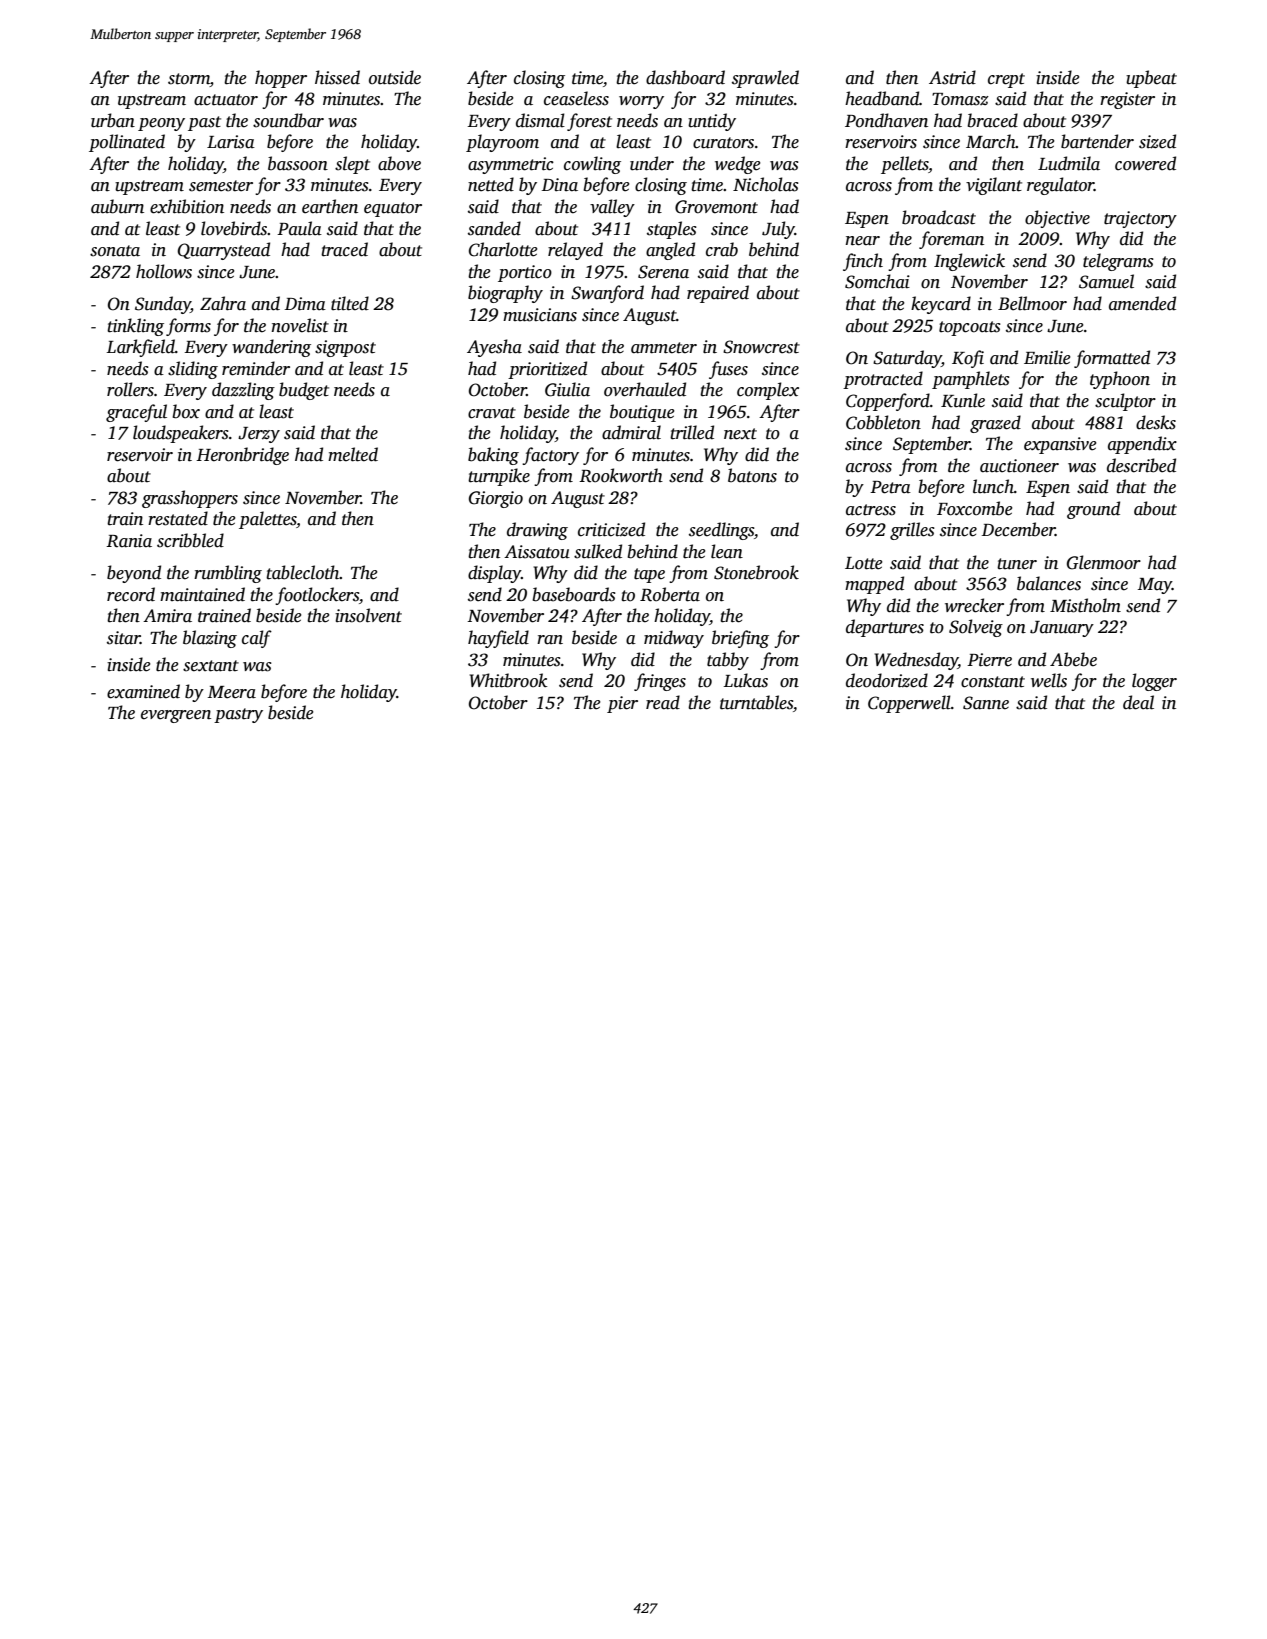  I want to click on soundbar, so click(288, 120).
